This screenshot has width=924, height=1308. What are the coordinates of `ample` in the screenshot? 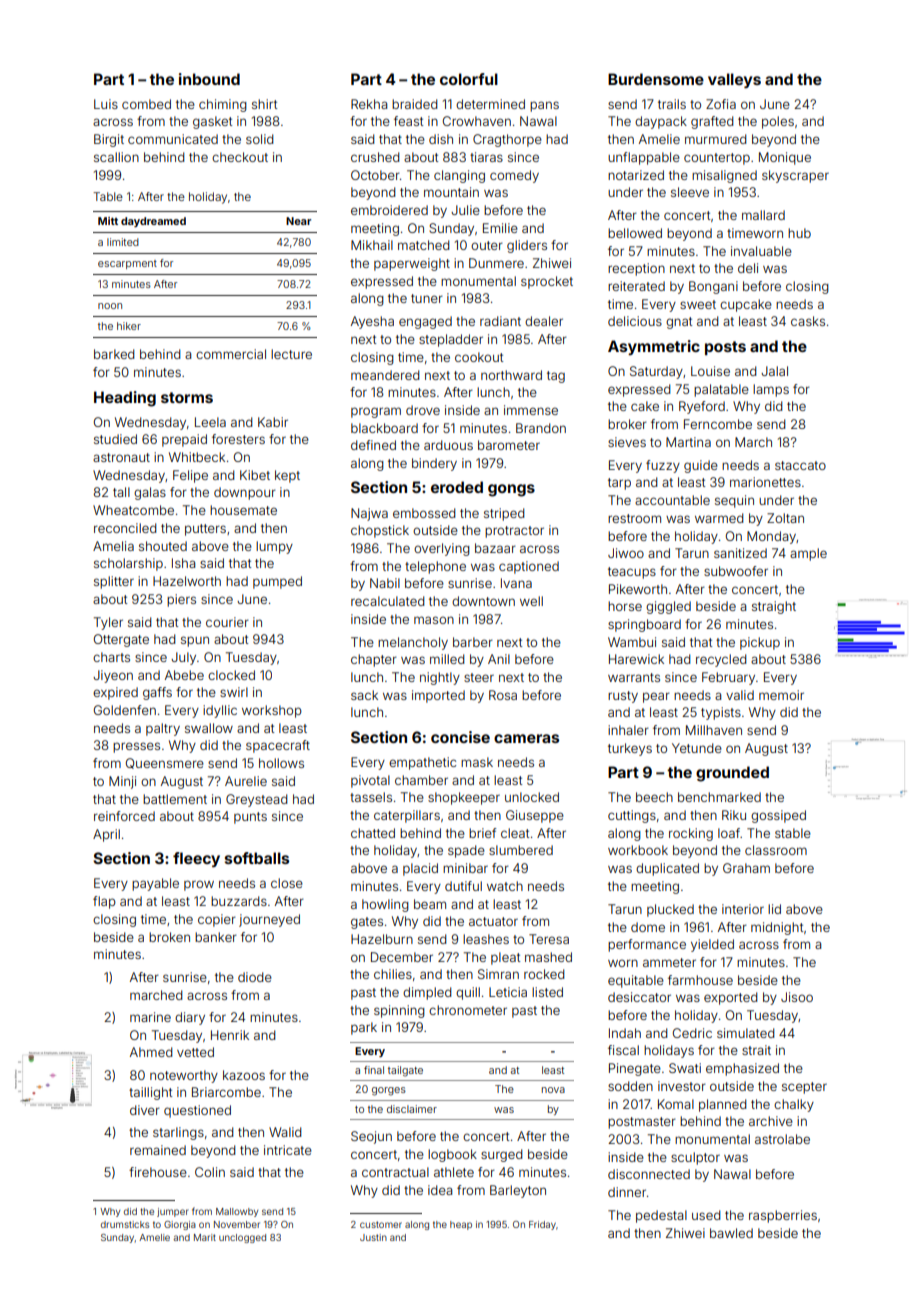 It's located at (808, 554).
